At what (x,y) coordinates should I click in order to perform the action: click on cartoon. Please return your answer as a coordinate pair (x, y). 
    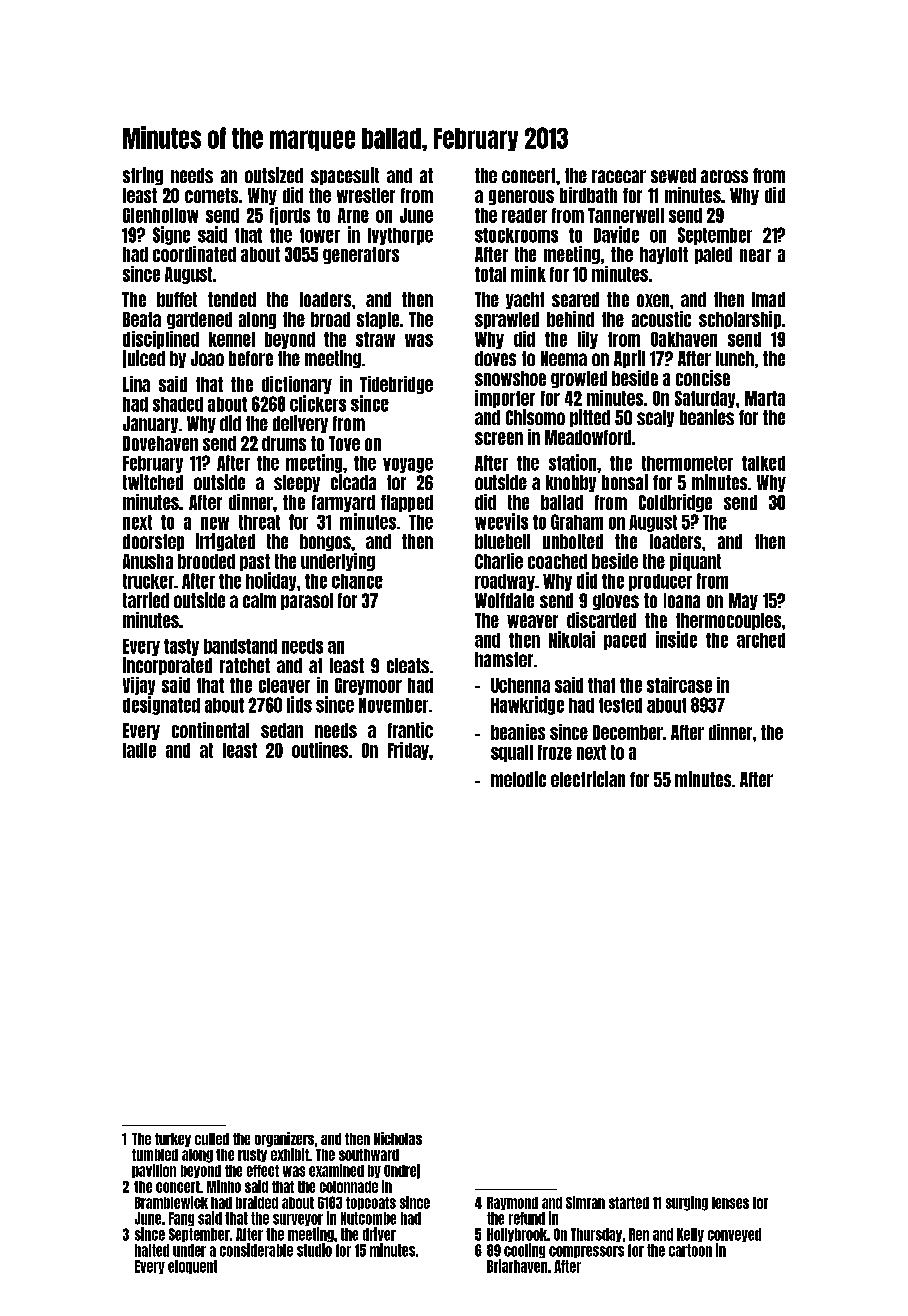
    Looking at the image, I should click on (690, 1250).
